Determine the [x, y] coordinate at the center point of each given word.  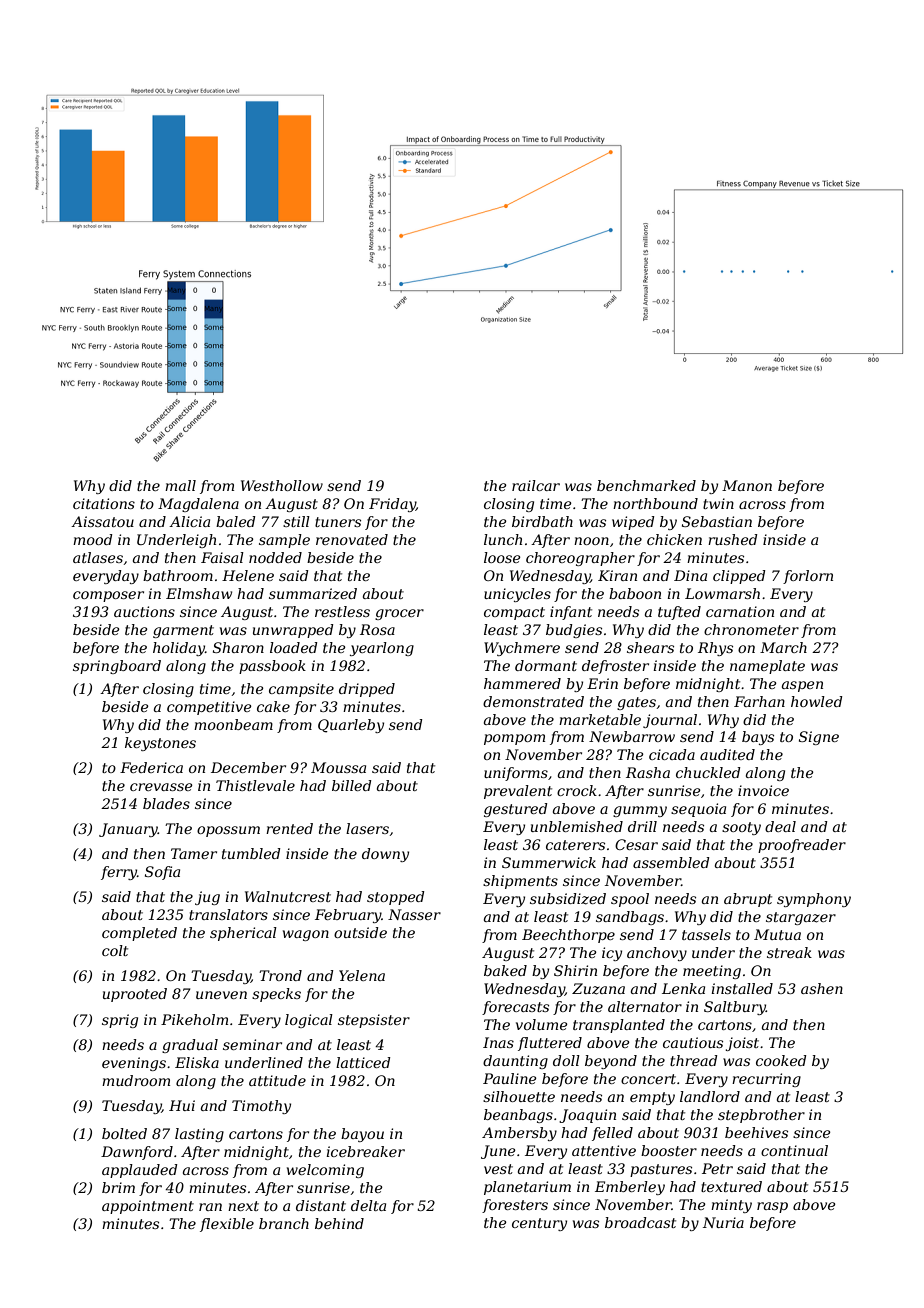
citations [104, 503]
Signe [819, 738]
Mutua [777, 934]
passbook [272, 667]
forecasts [515, 1008]
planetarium [527, 1188]
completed [139, 934]
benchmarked [646, 485]
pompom [514, 739]
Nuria [723, 1222]
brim [118, 1187]
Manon [747, 485]
